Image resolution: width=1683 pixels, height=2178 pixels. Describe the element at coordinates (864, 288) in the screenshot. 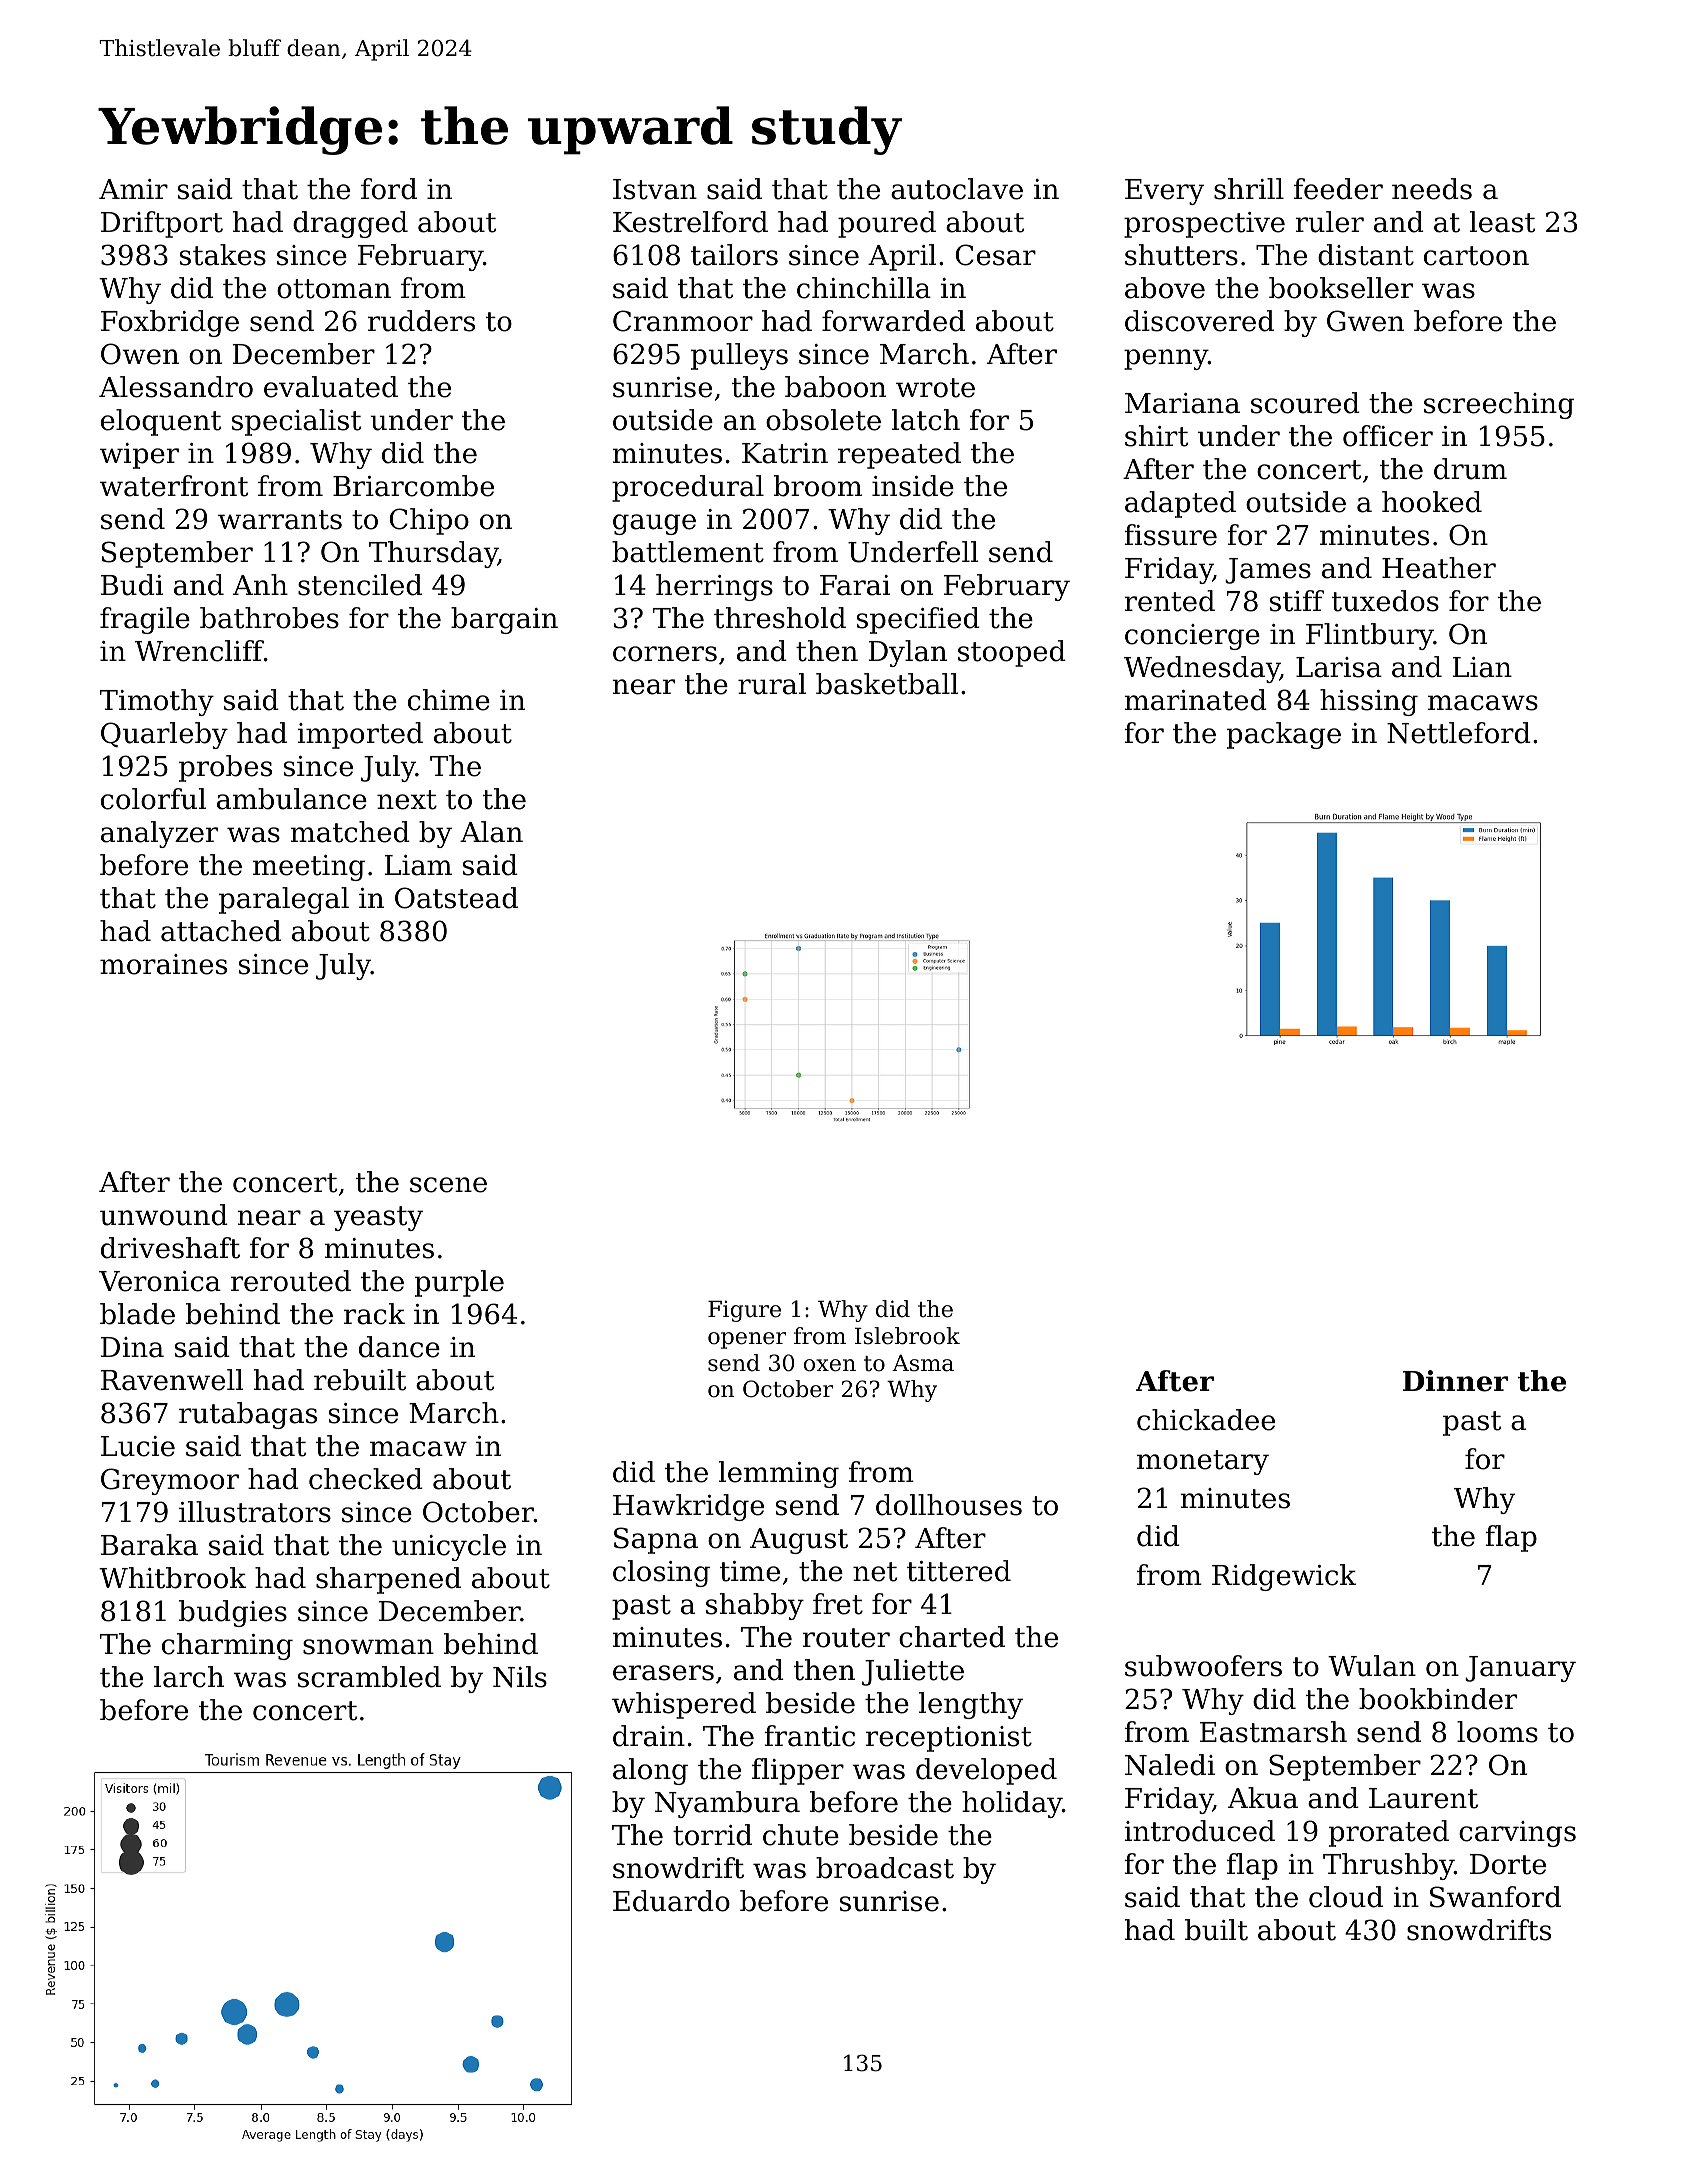

I see `chinchilla` at that location.
